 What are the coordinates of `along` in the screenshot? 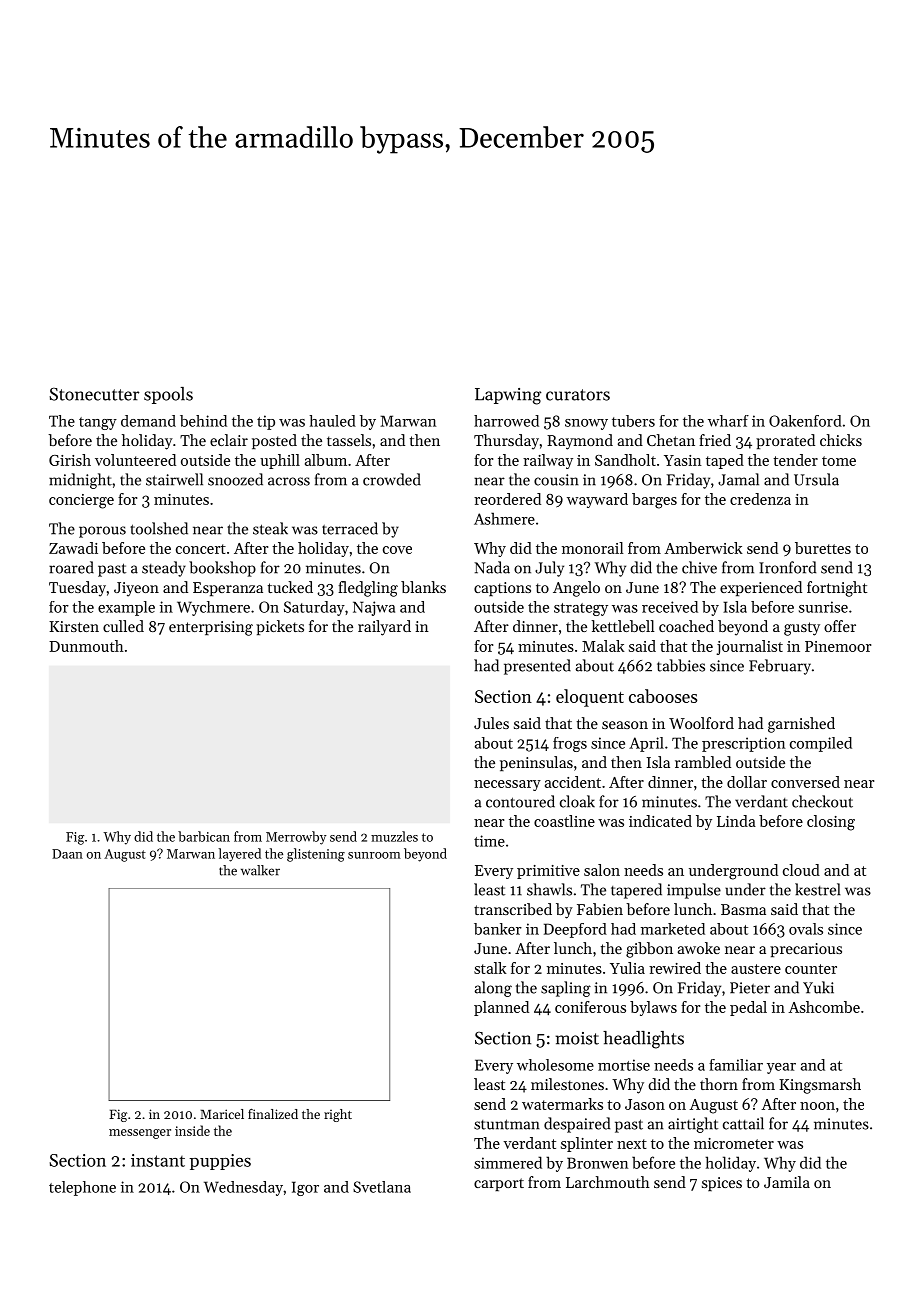 It's located at (493, 989).
